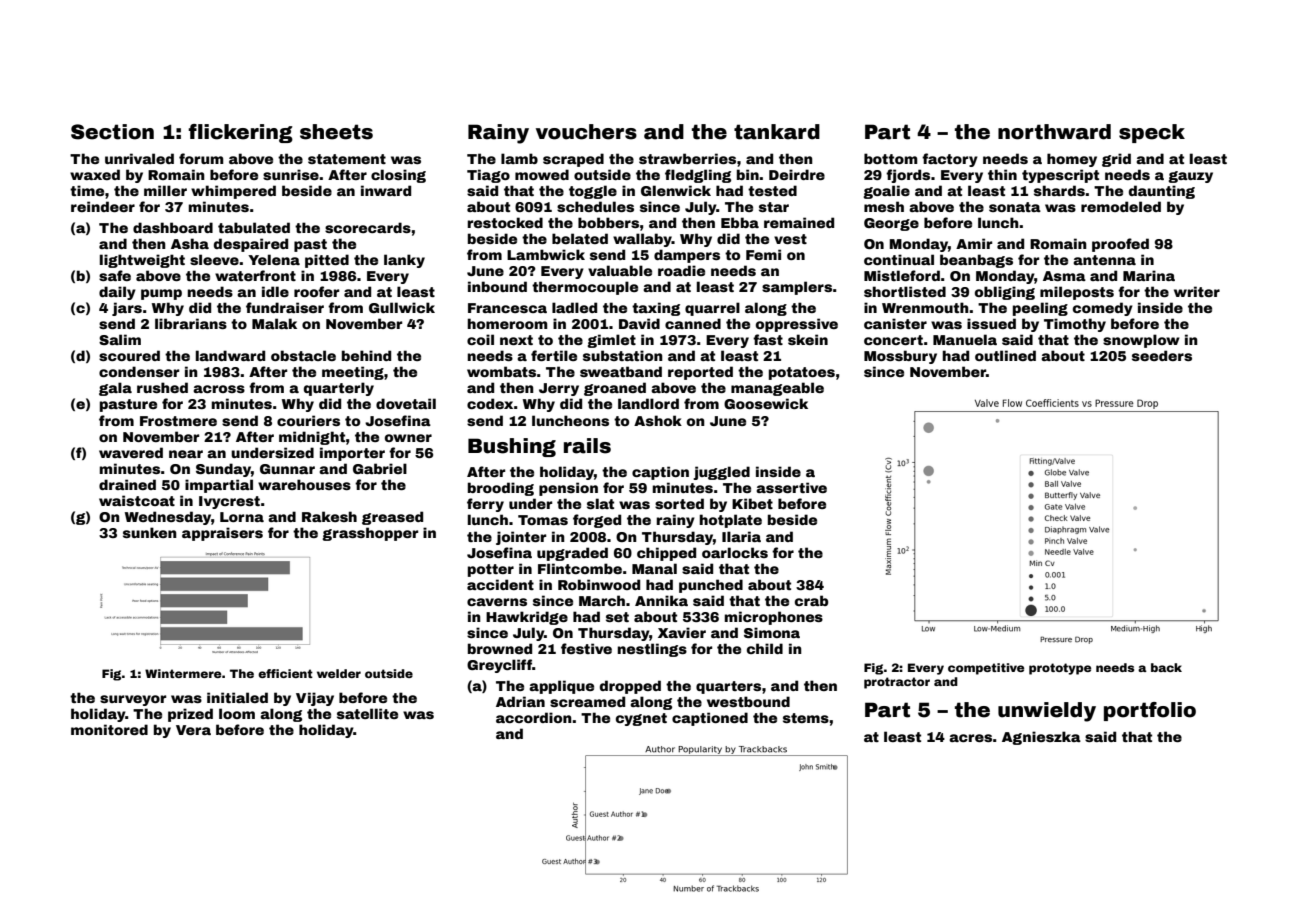 This screenshot has width=1308, height=924. What do you see at coordinates (367, 713) in the screenshot?
I see `satellite` at bounding box center [367, 713].
